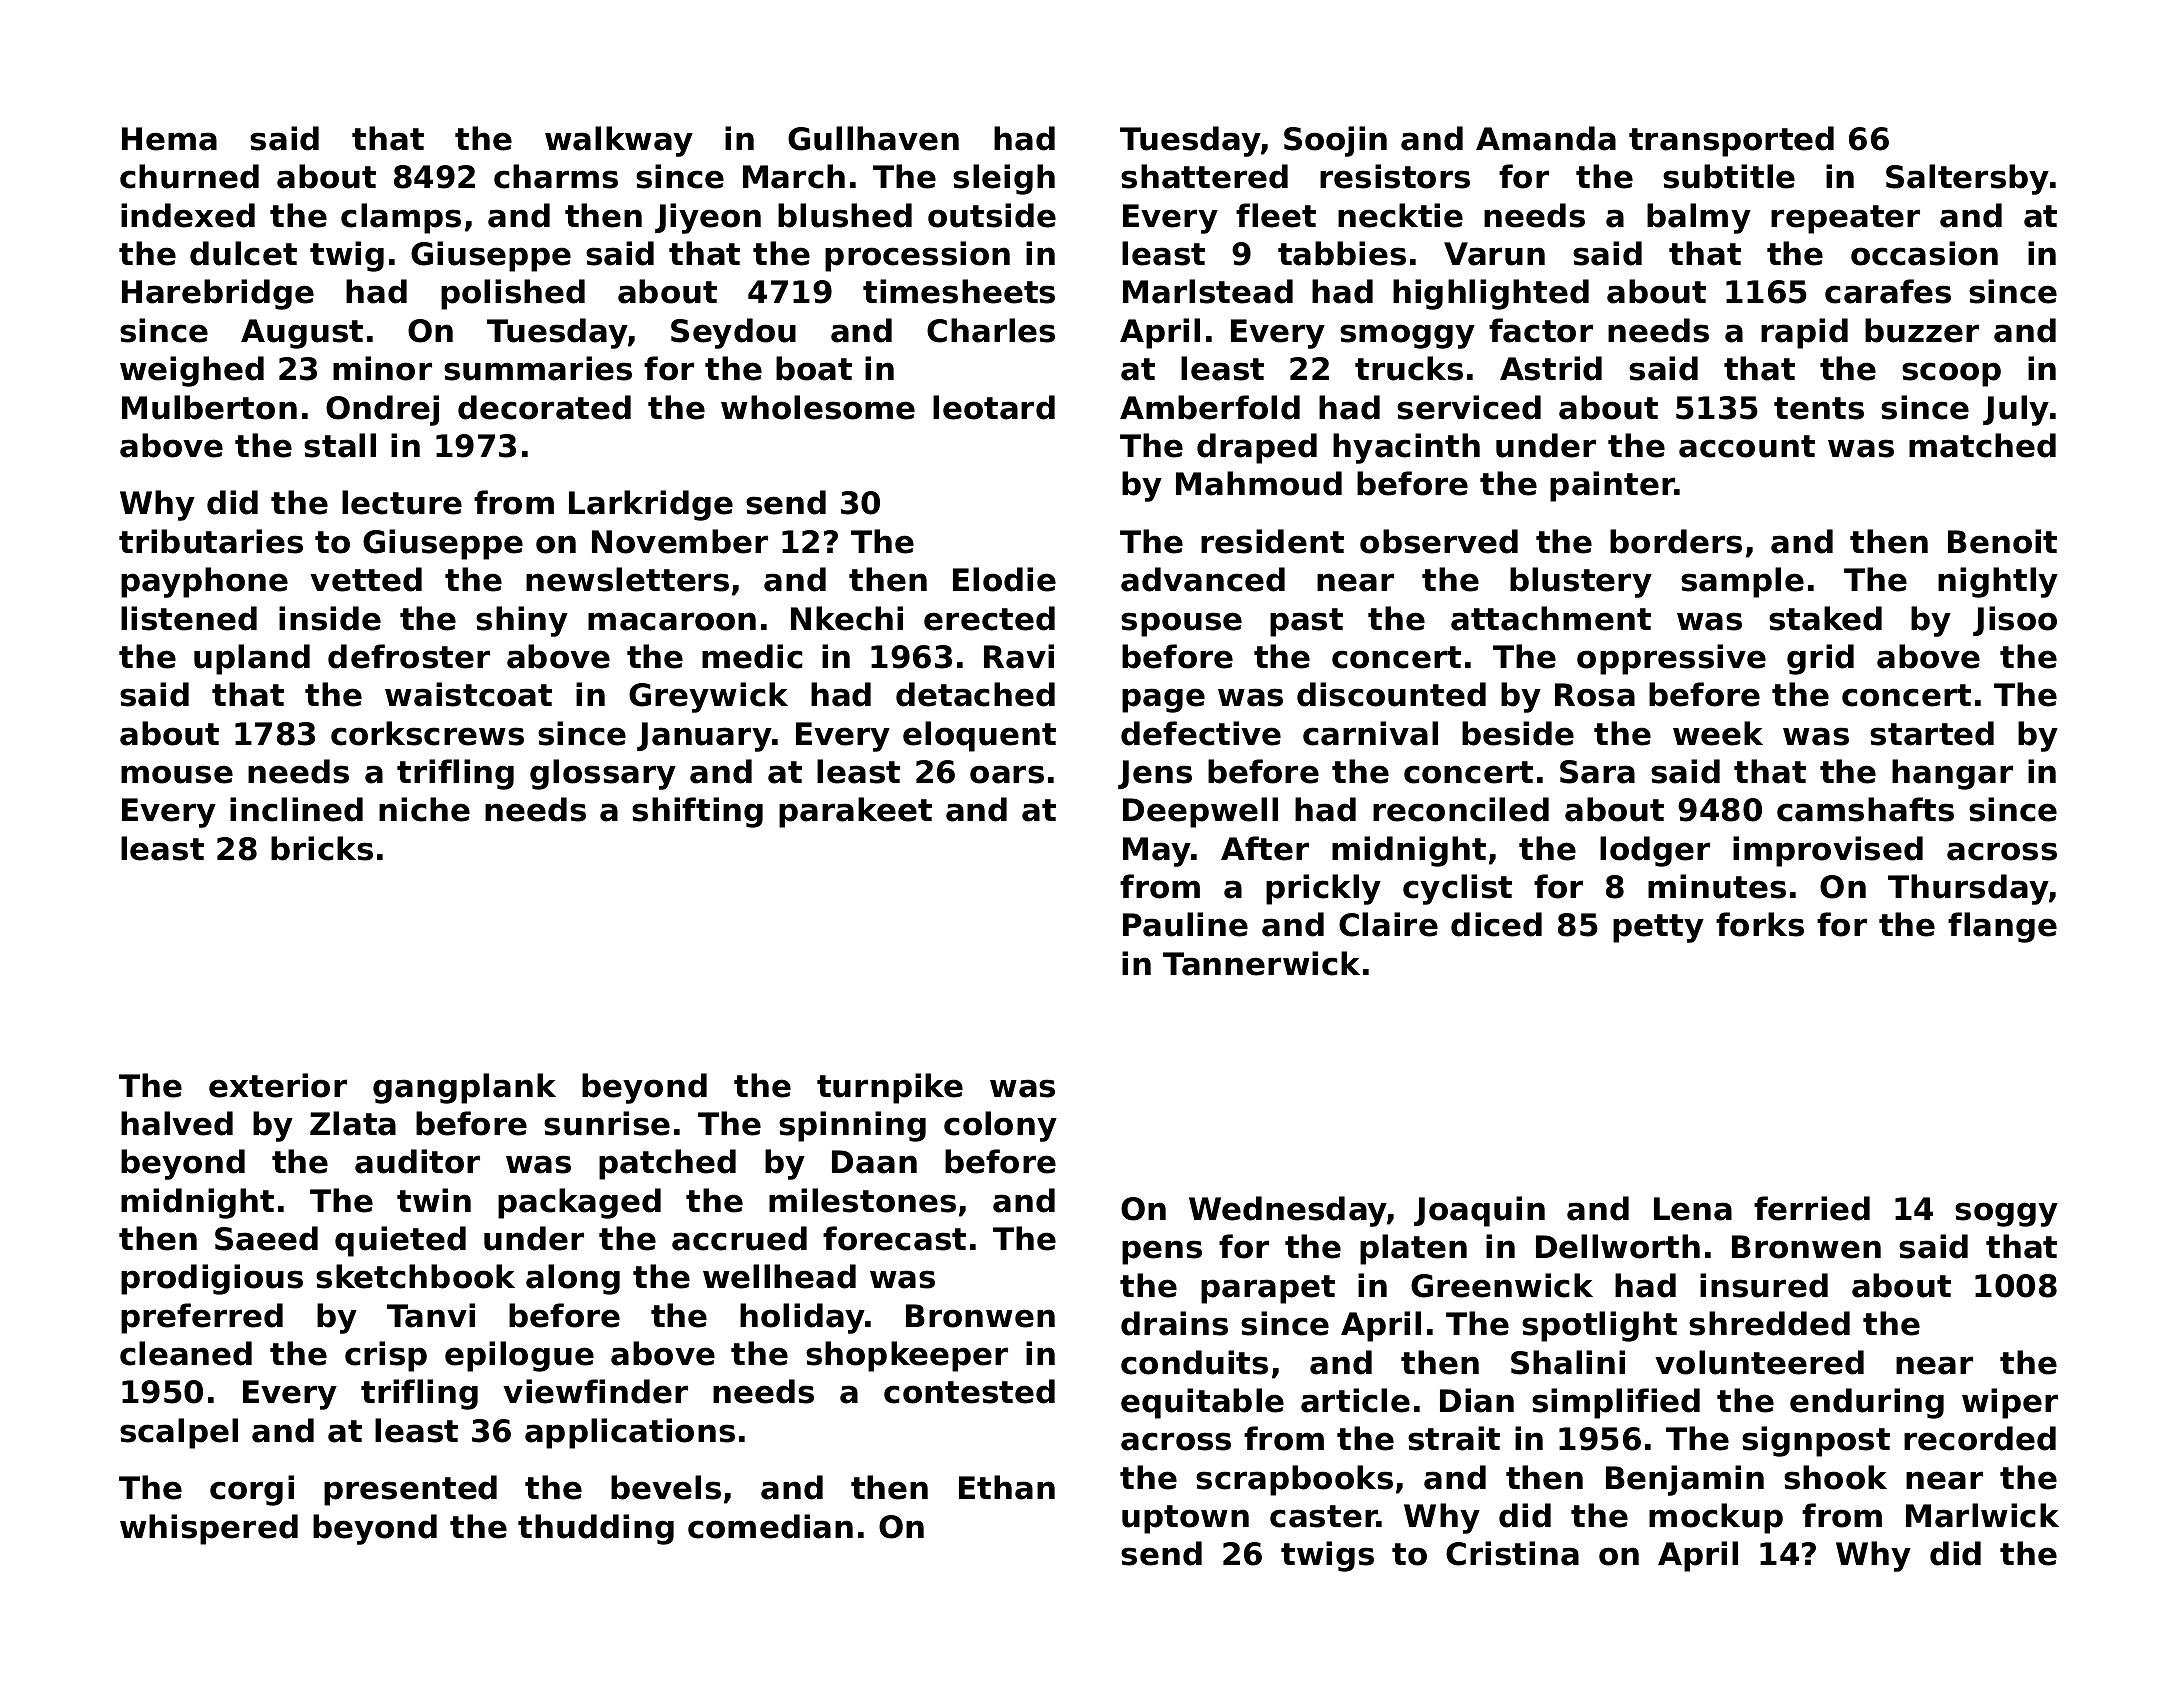 The image size is (2178, 1683). What do you see at coordinates (1512, 1553) in the screenshot?
I see `Cristina` at bounding box center [1512, 1553].
